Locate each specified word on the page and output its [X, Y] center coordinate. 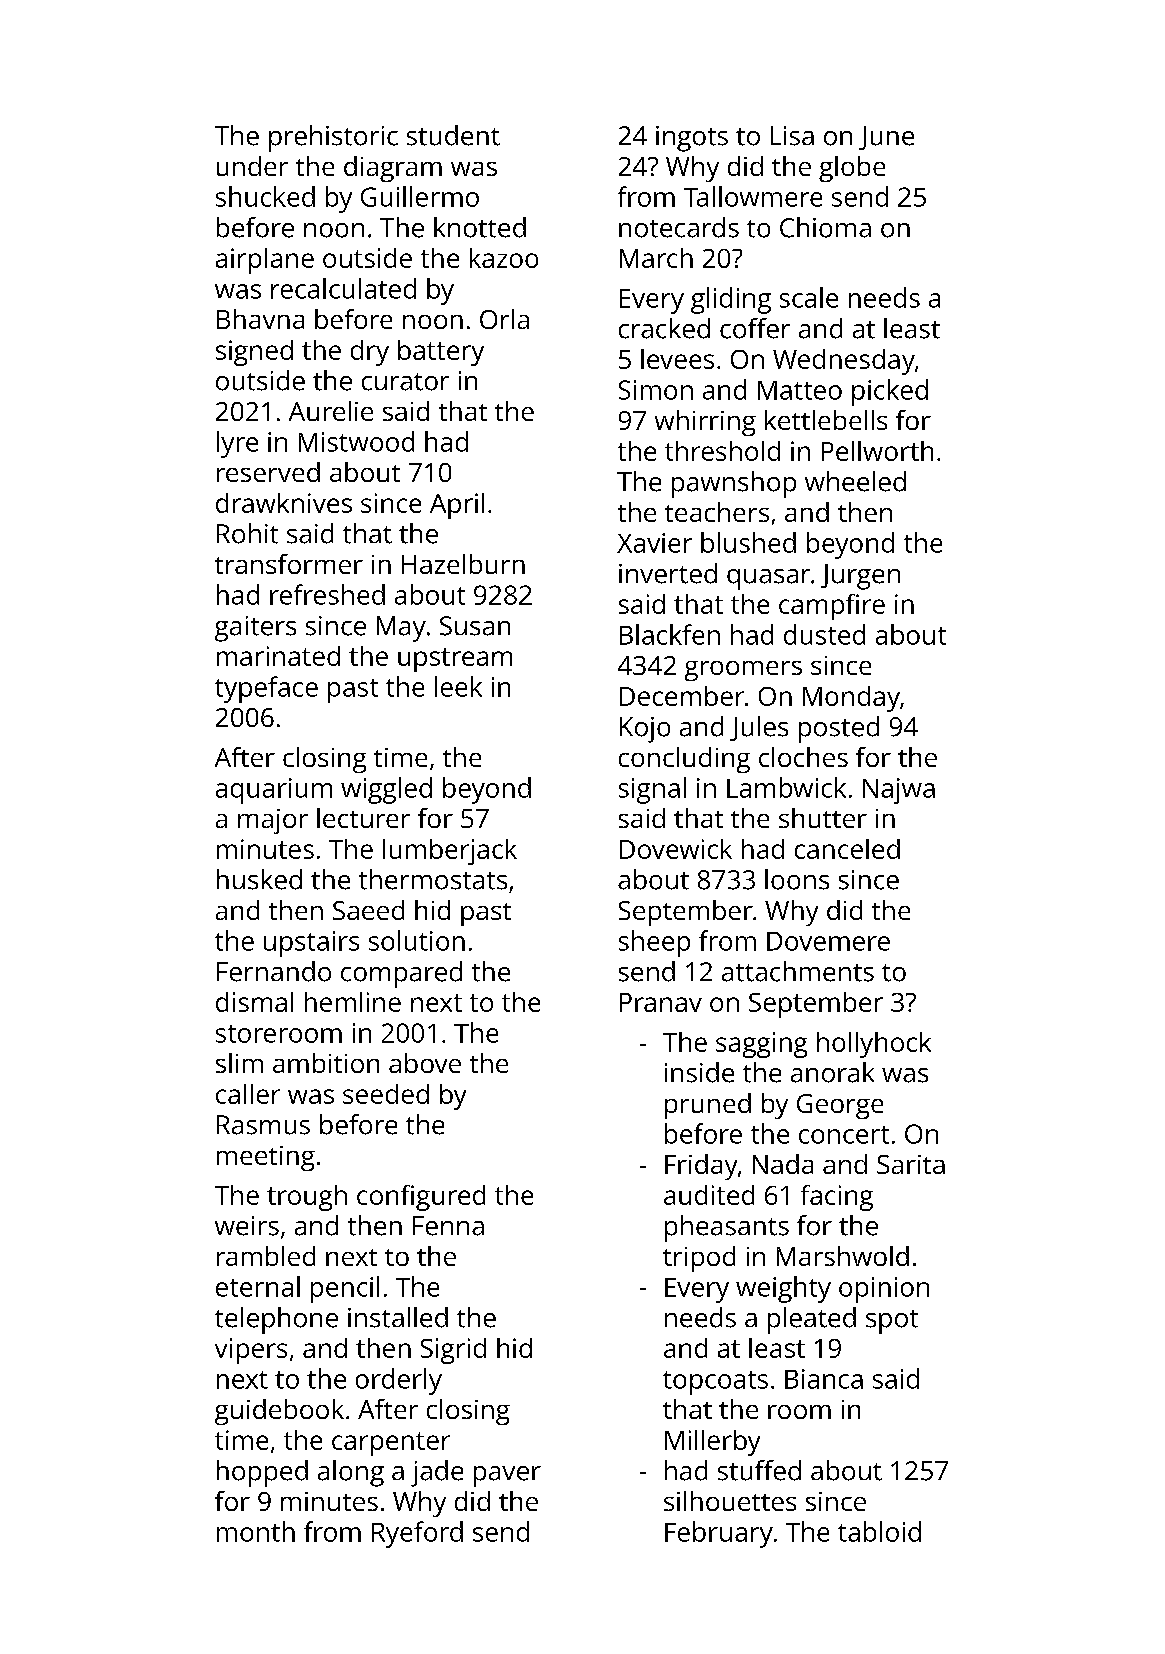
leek [458, 686]
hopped [262, 1473]
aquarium [274, 791]
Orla [504, 319]
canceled [847, 849]
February [719, 1534]
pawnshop [734, 484]
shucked [265, 196]
